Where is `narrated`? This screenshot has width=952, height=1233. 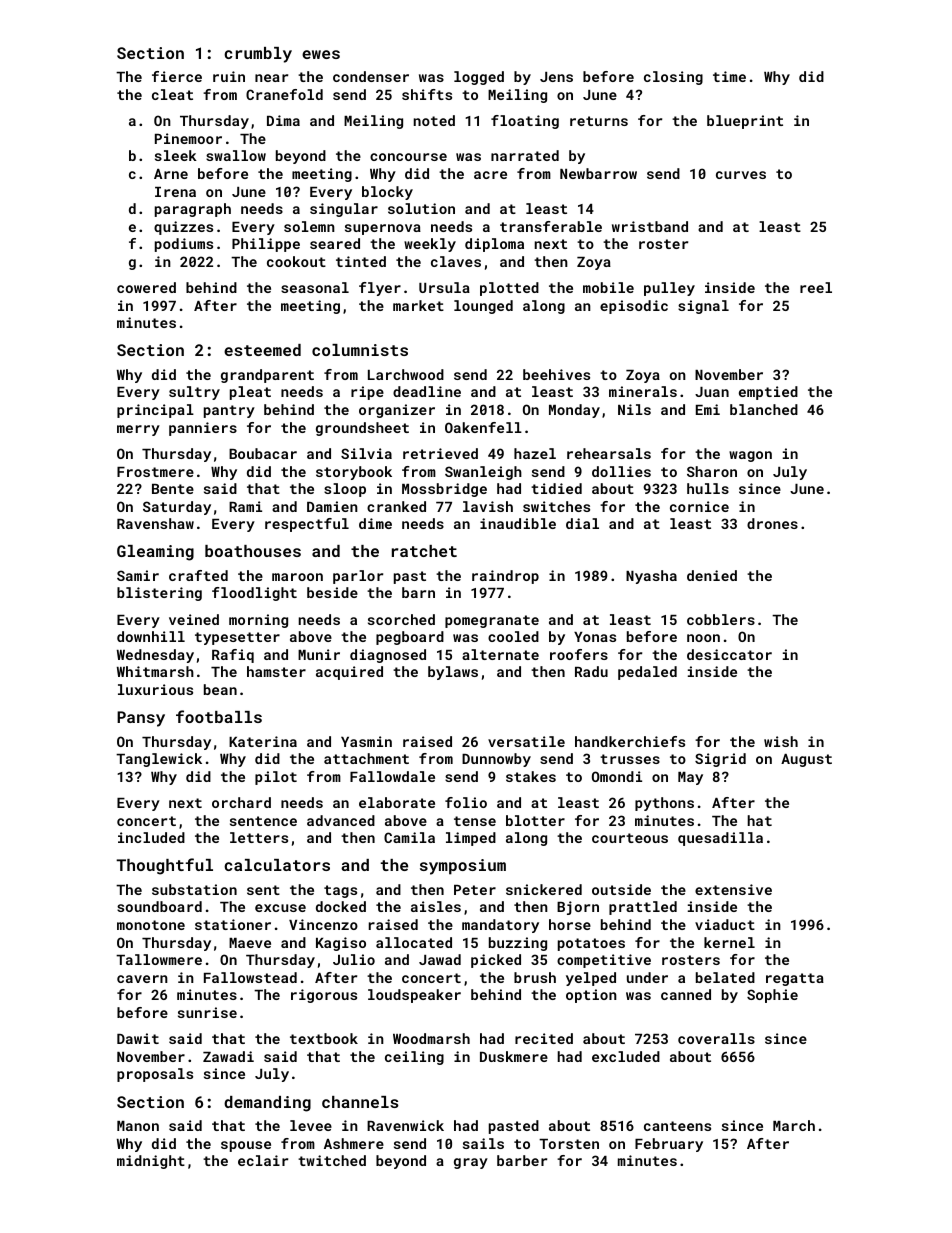
narrated is located at coordinates (525, 155).
